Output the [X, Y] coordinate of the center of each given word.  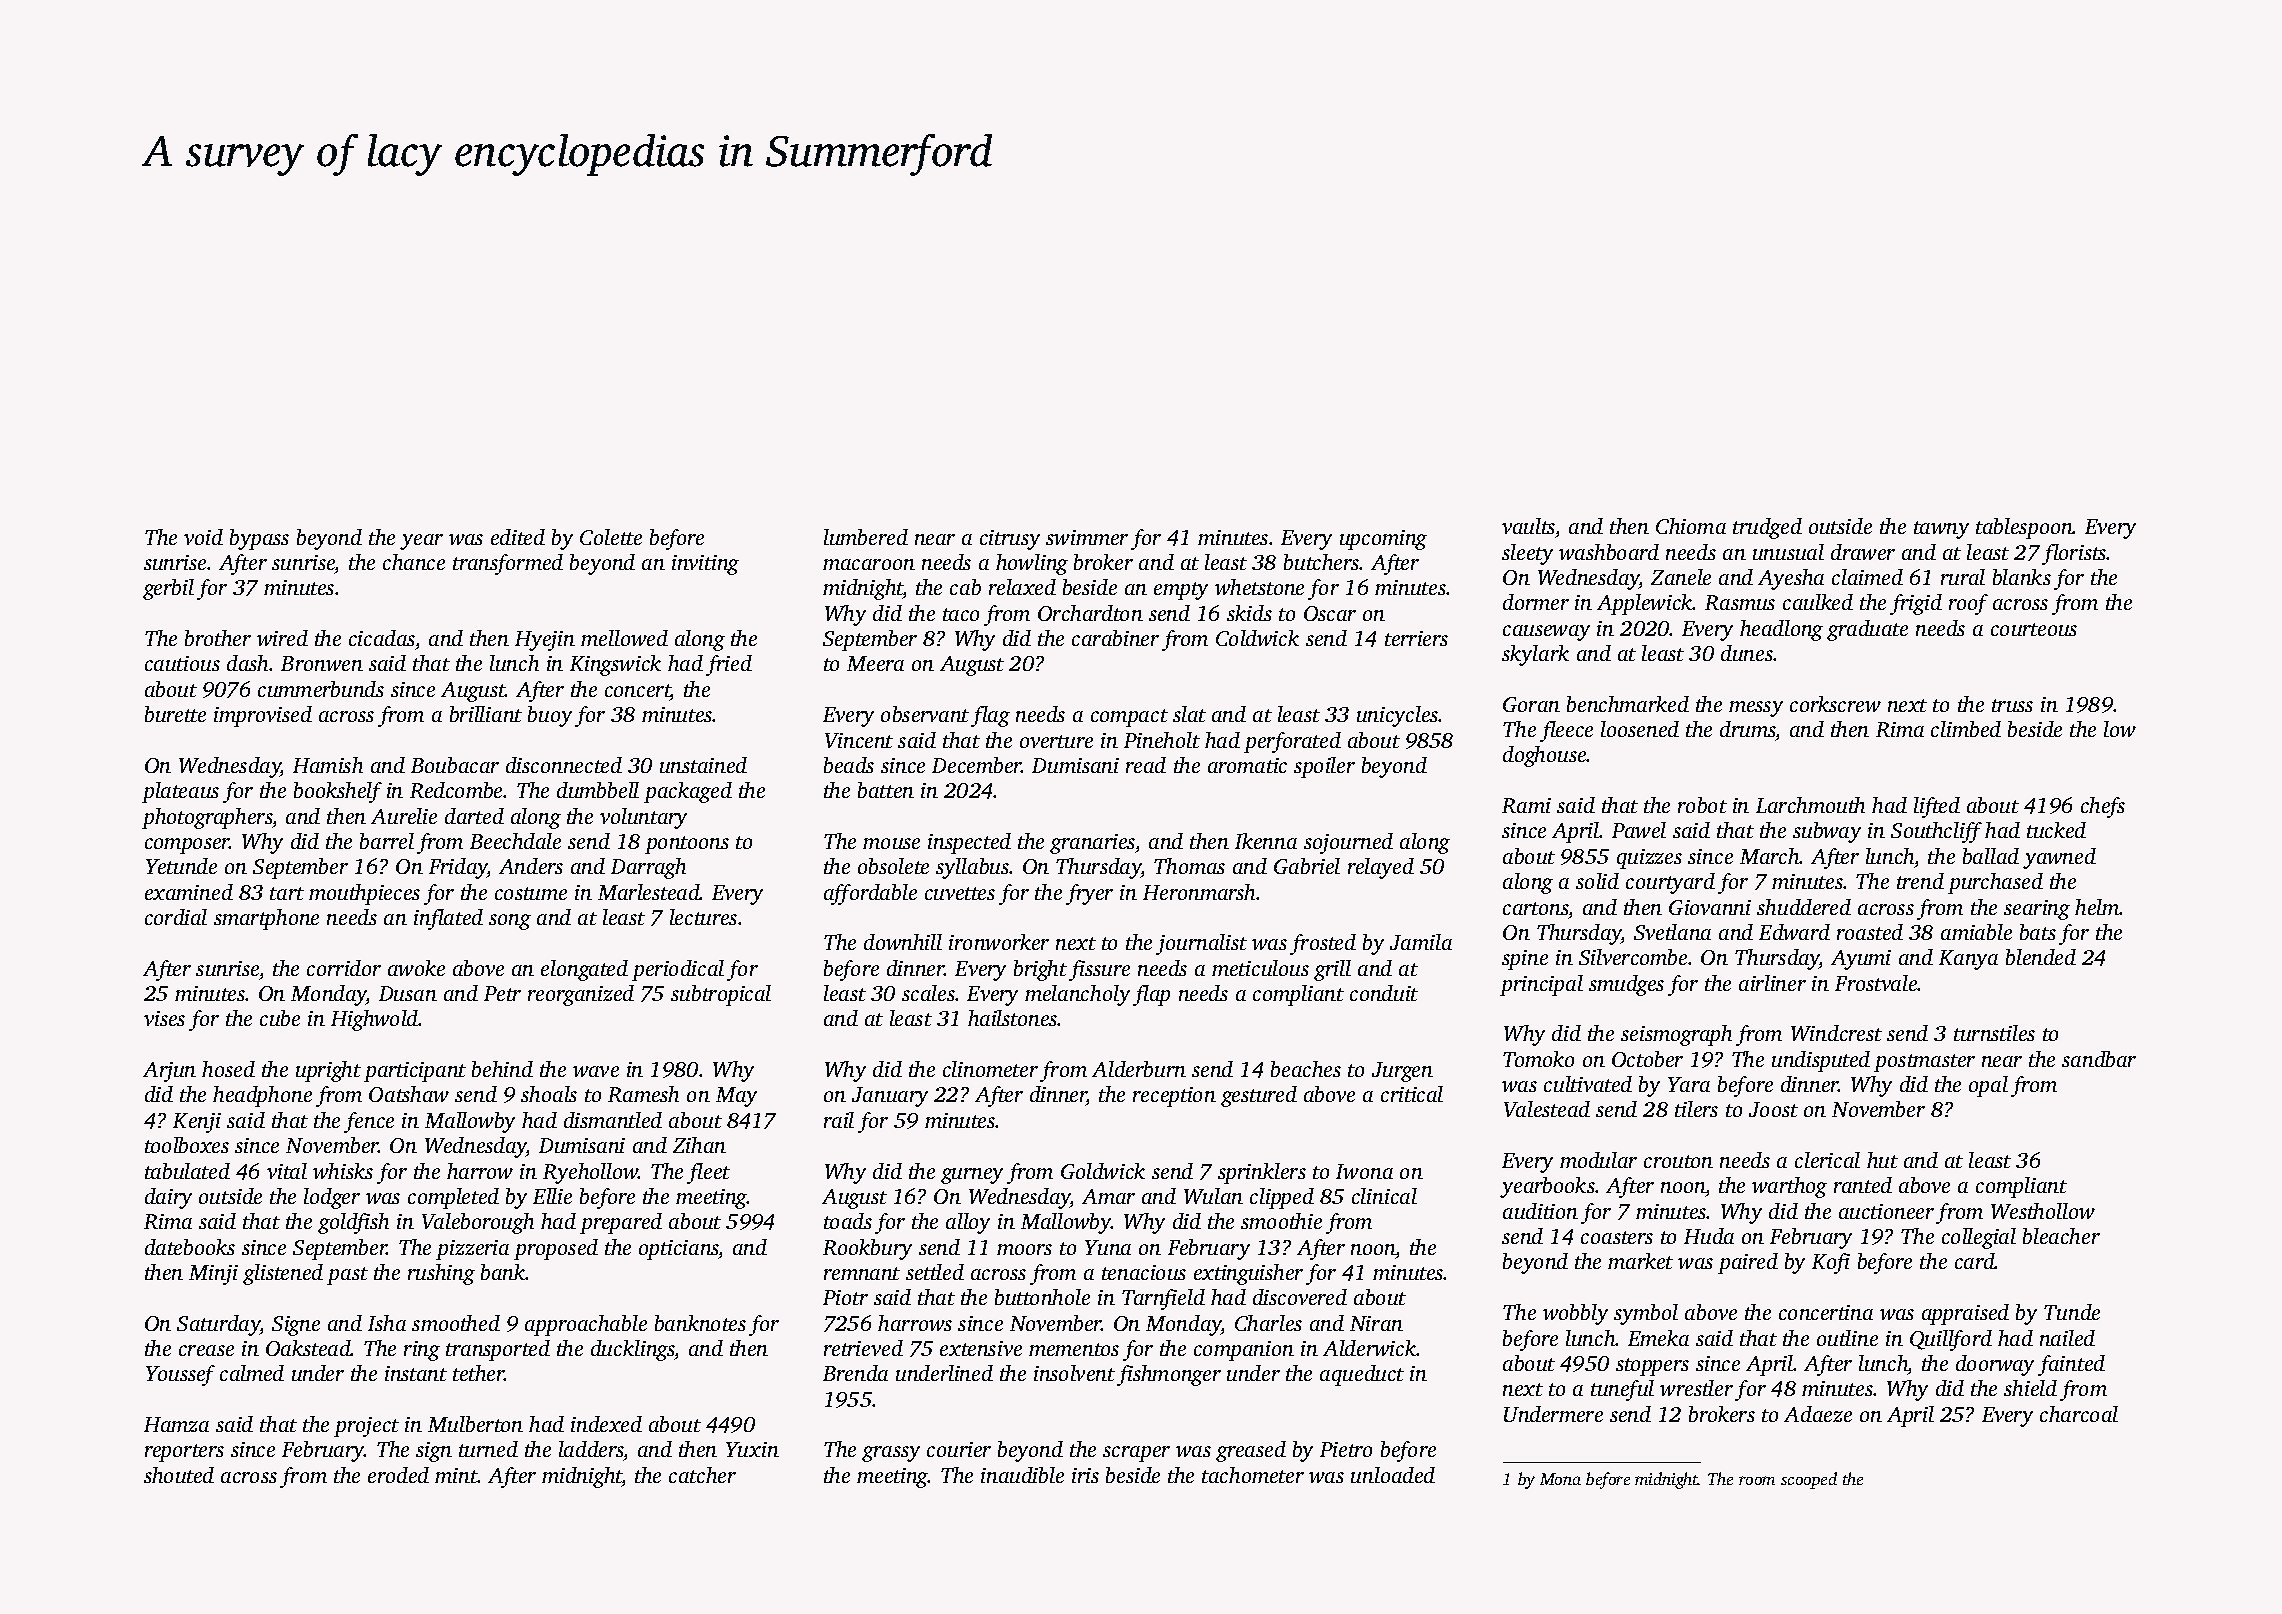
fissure [1099, 970]
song [510, 922]
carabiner [1115, 638]
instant [416, 1373]
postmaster [1924, 1063]
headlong [1781, 630]
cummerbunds [321, 689]
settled [935, 1272]
